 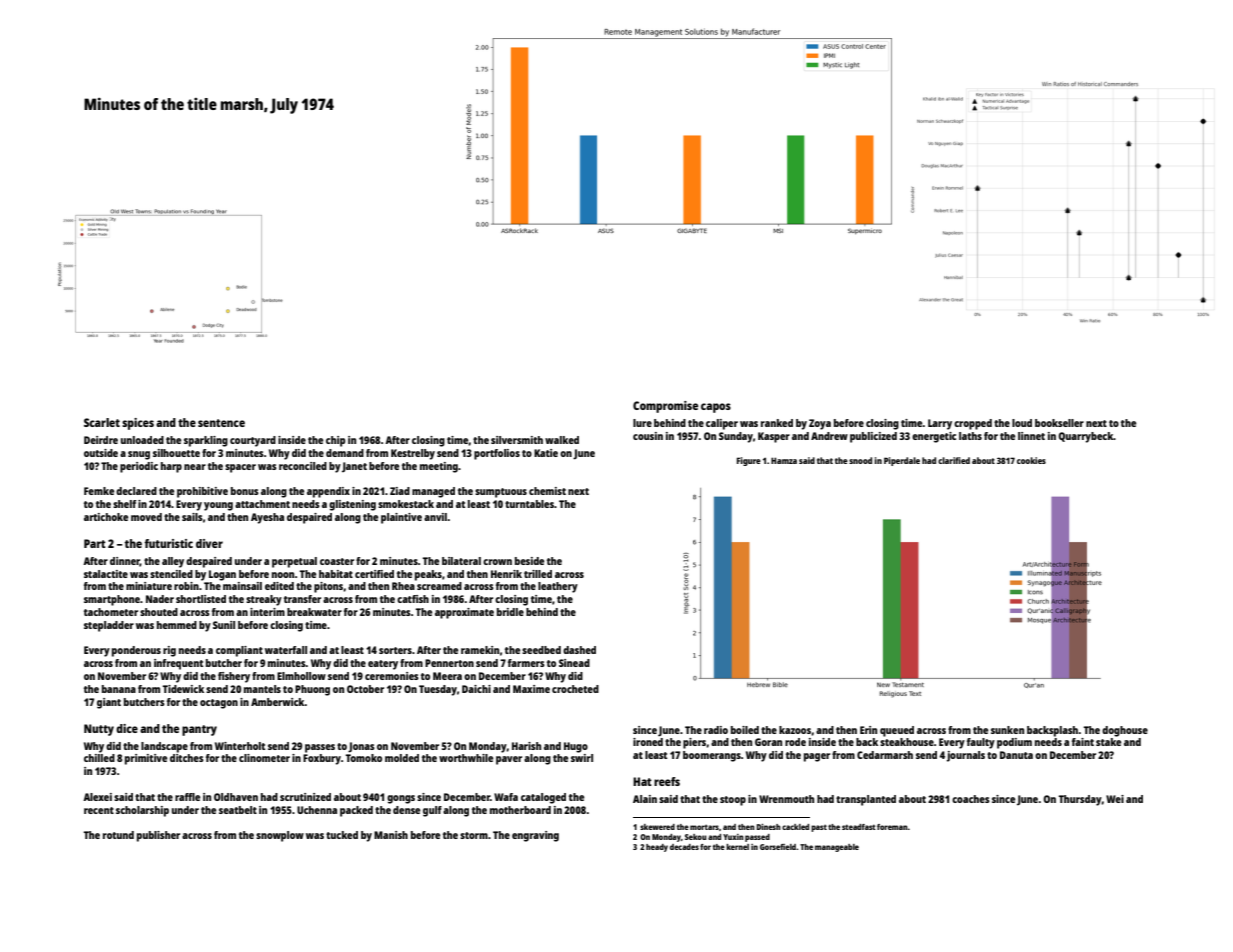 What do you see at coordinates (860, 460) in the screenshot?
I see `snood` at bounding box center [860, 460].
